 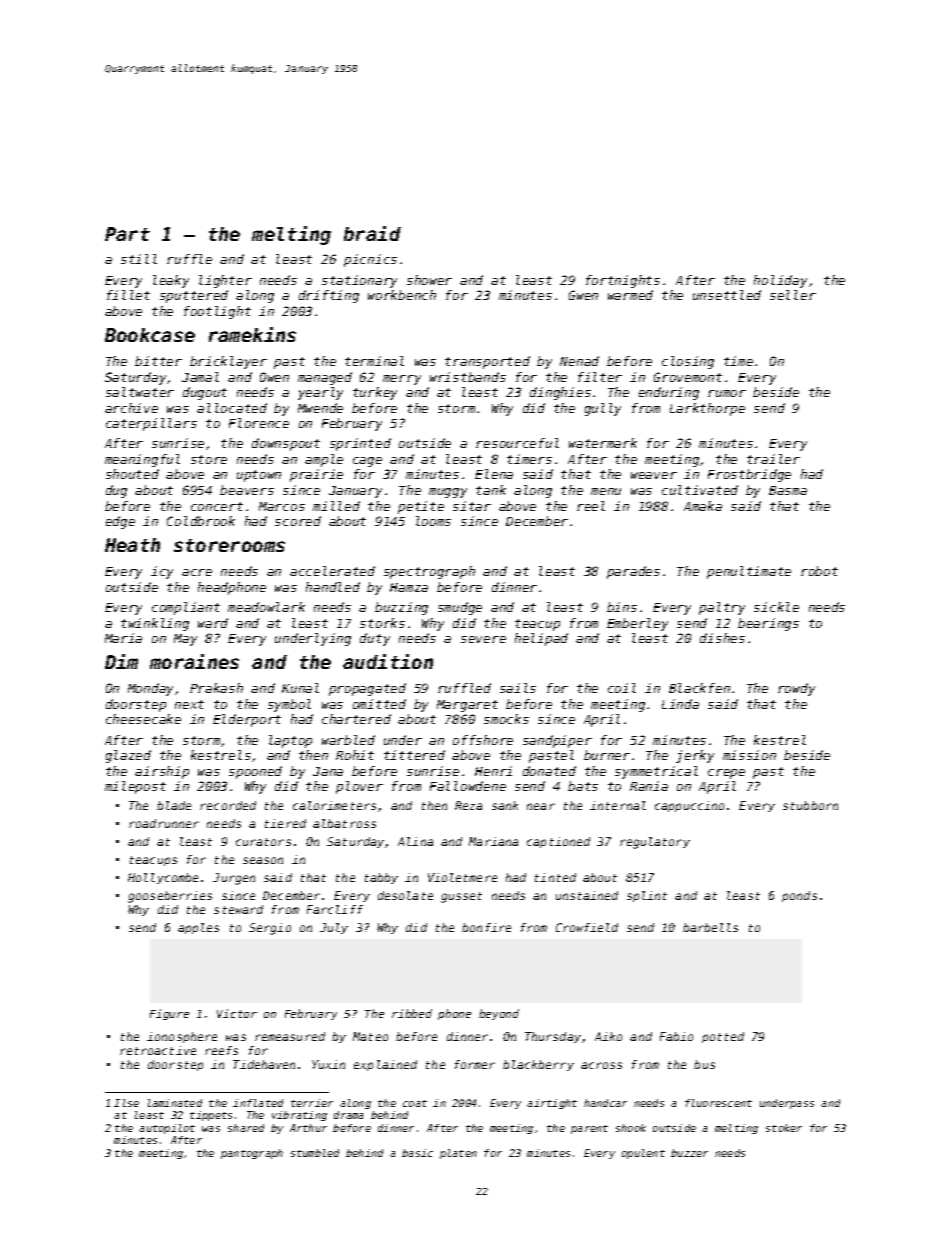 I want to click on holiday, so click(x=780, y=281).
